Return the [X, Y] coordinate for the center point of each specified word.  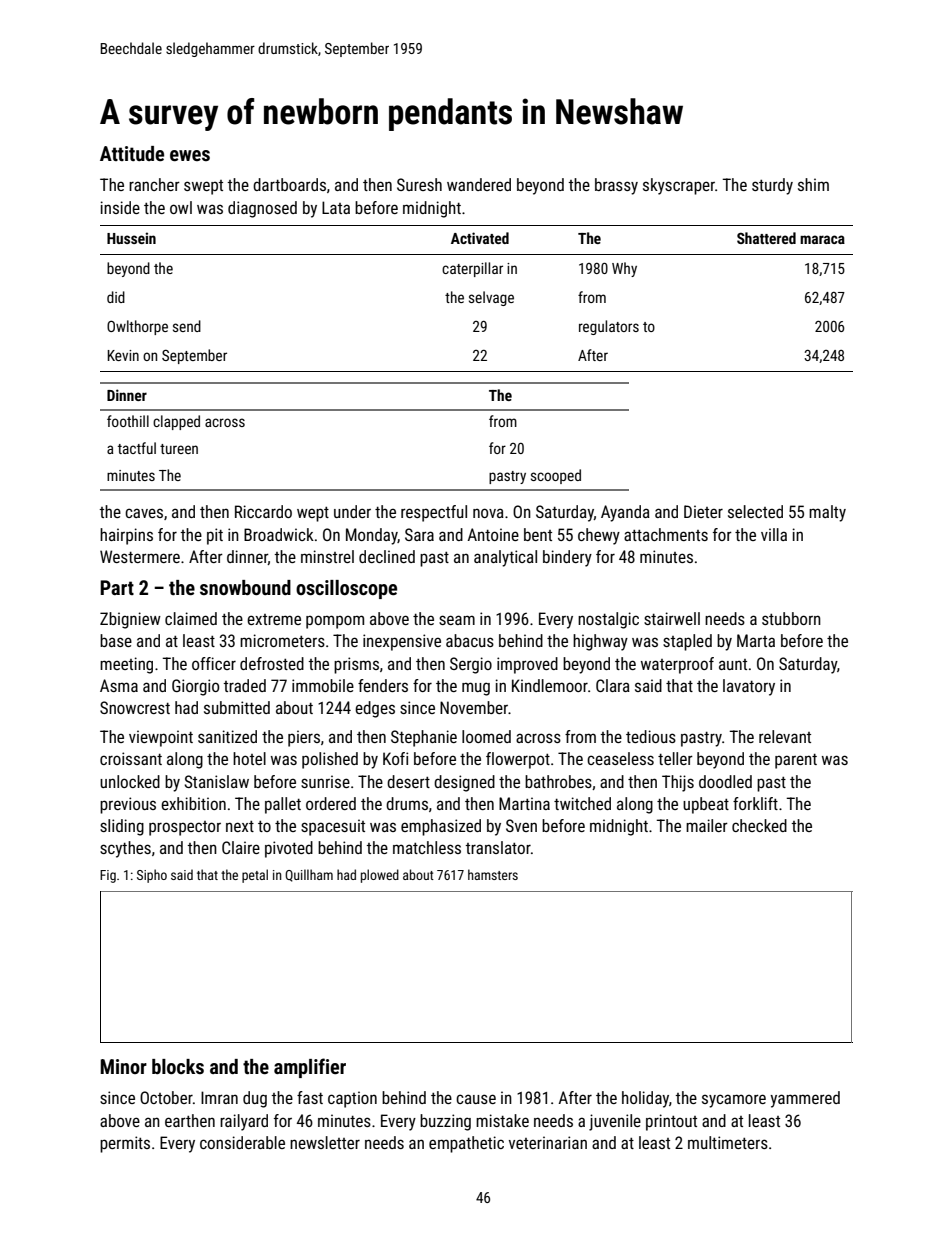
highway [600, 642]
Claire [241, 847]
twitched [582, 803]
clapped [176, 422]
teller [675, 758]
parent [796, 761]
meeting [126, 665]
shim [813, 184]
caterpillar [472, 269]
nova [488, 513]
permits [125, 1144]
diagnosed [262, 209]
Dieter [703, 511]
